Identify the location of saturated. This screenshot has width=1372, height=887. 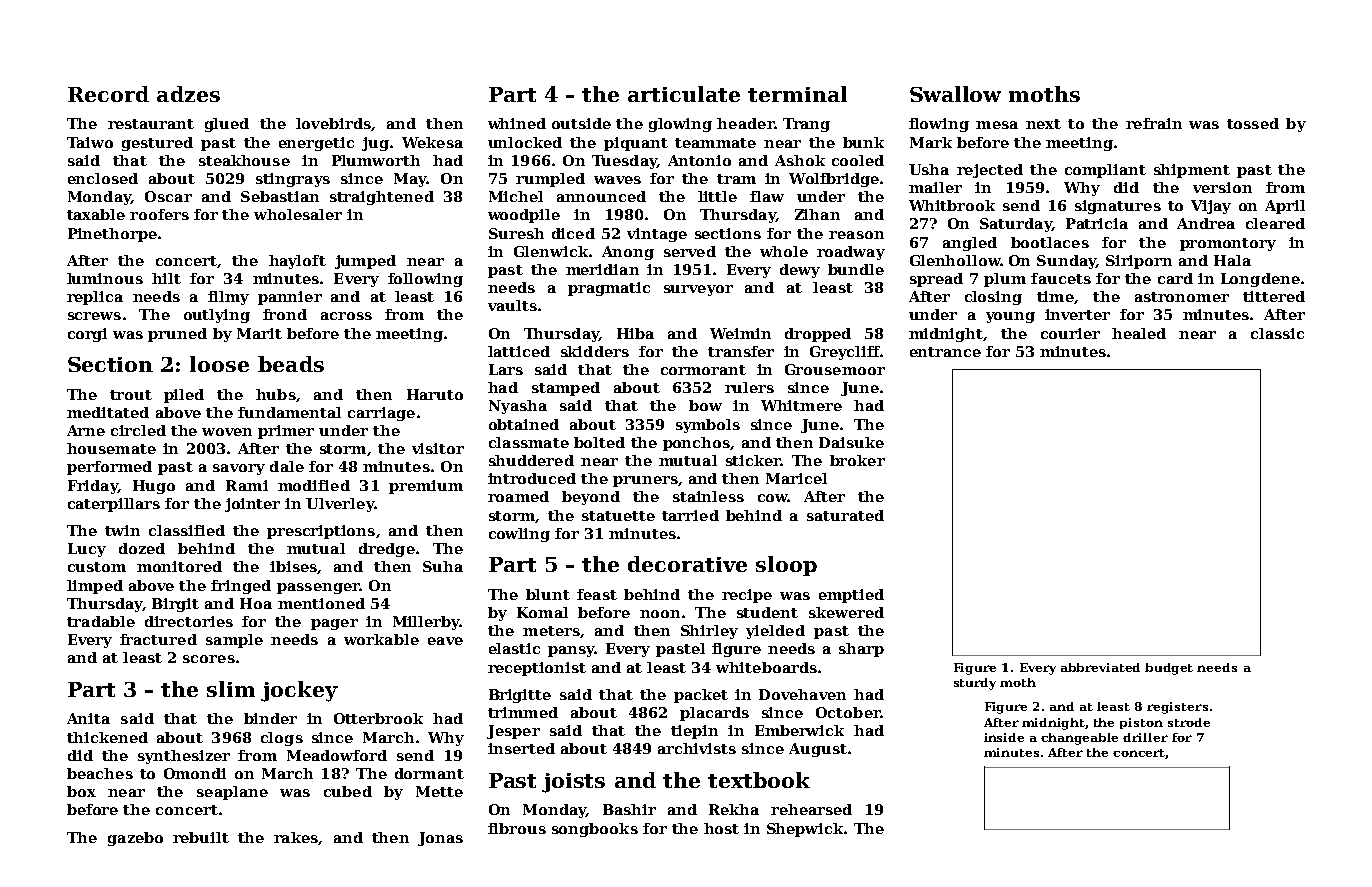
(845, 515).
